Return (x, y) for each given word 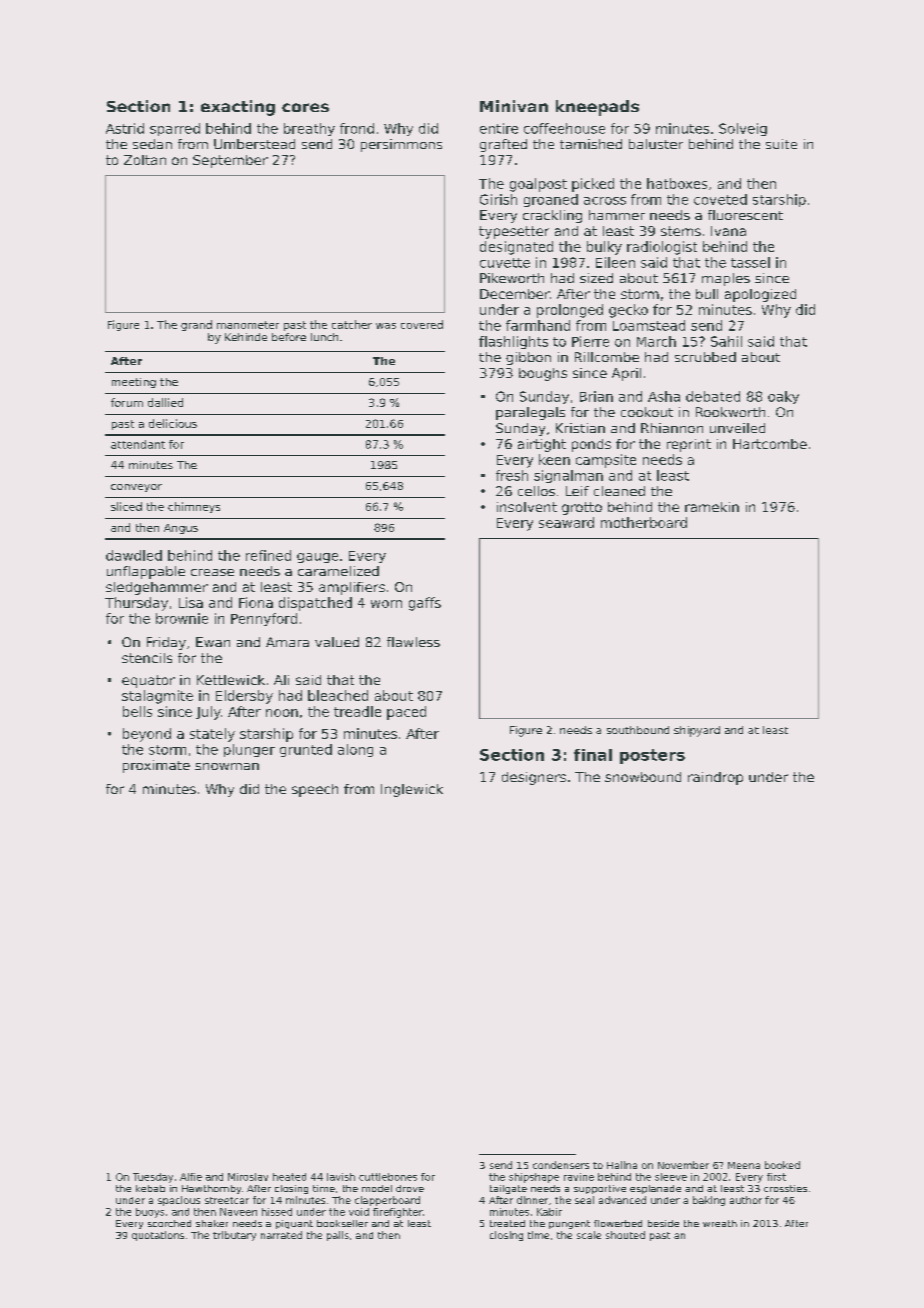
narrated (281, 1235)
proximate (156, 766)
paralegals (530, 413)
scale (589, 1235)
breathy (309, 129)
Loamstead (649, 325)
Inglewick (412, 790)
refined (268, 555)
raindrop (715, 778)
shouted (625, 1235)
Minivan (514, 106)
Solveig (743, 129)
